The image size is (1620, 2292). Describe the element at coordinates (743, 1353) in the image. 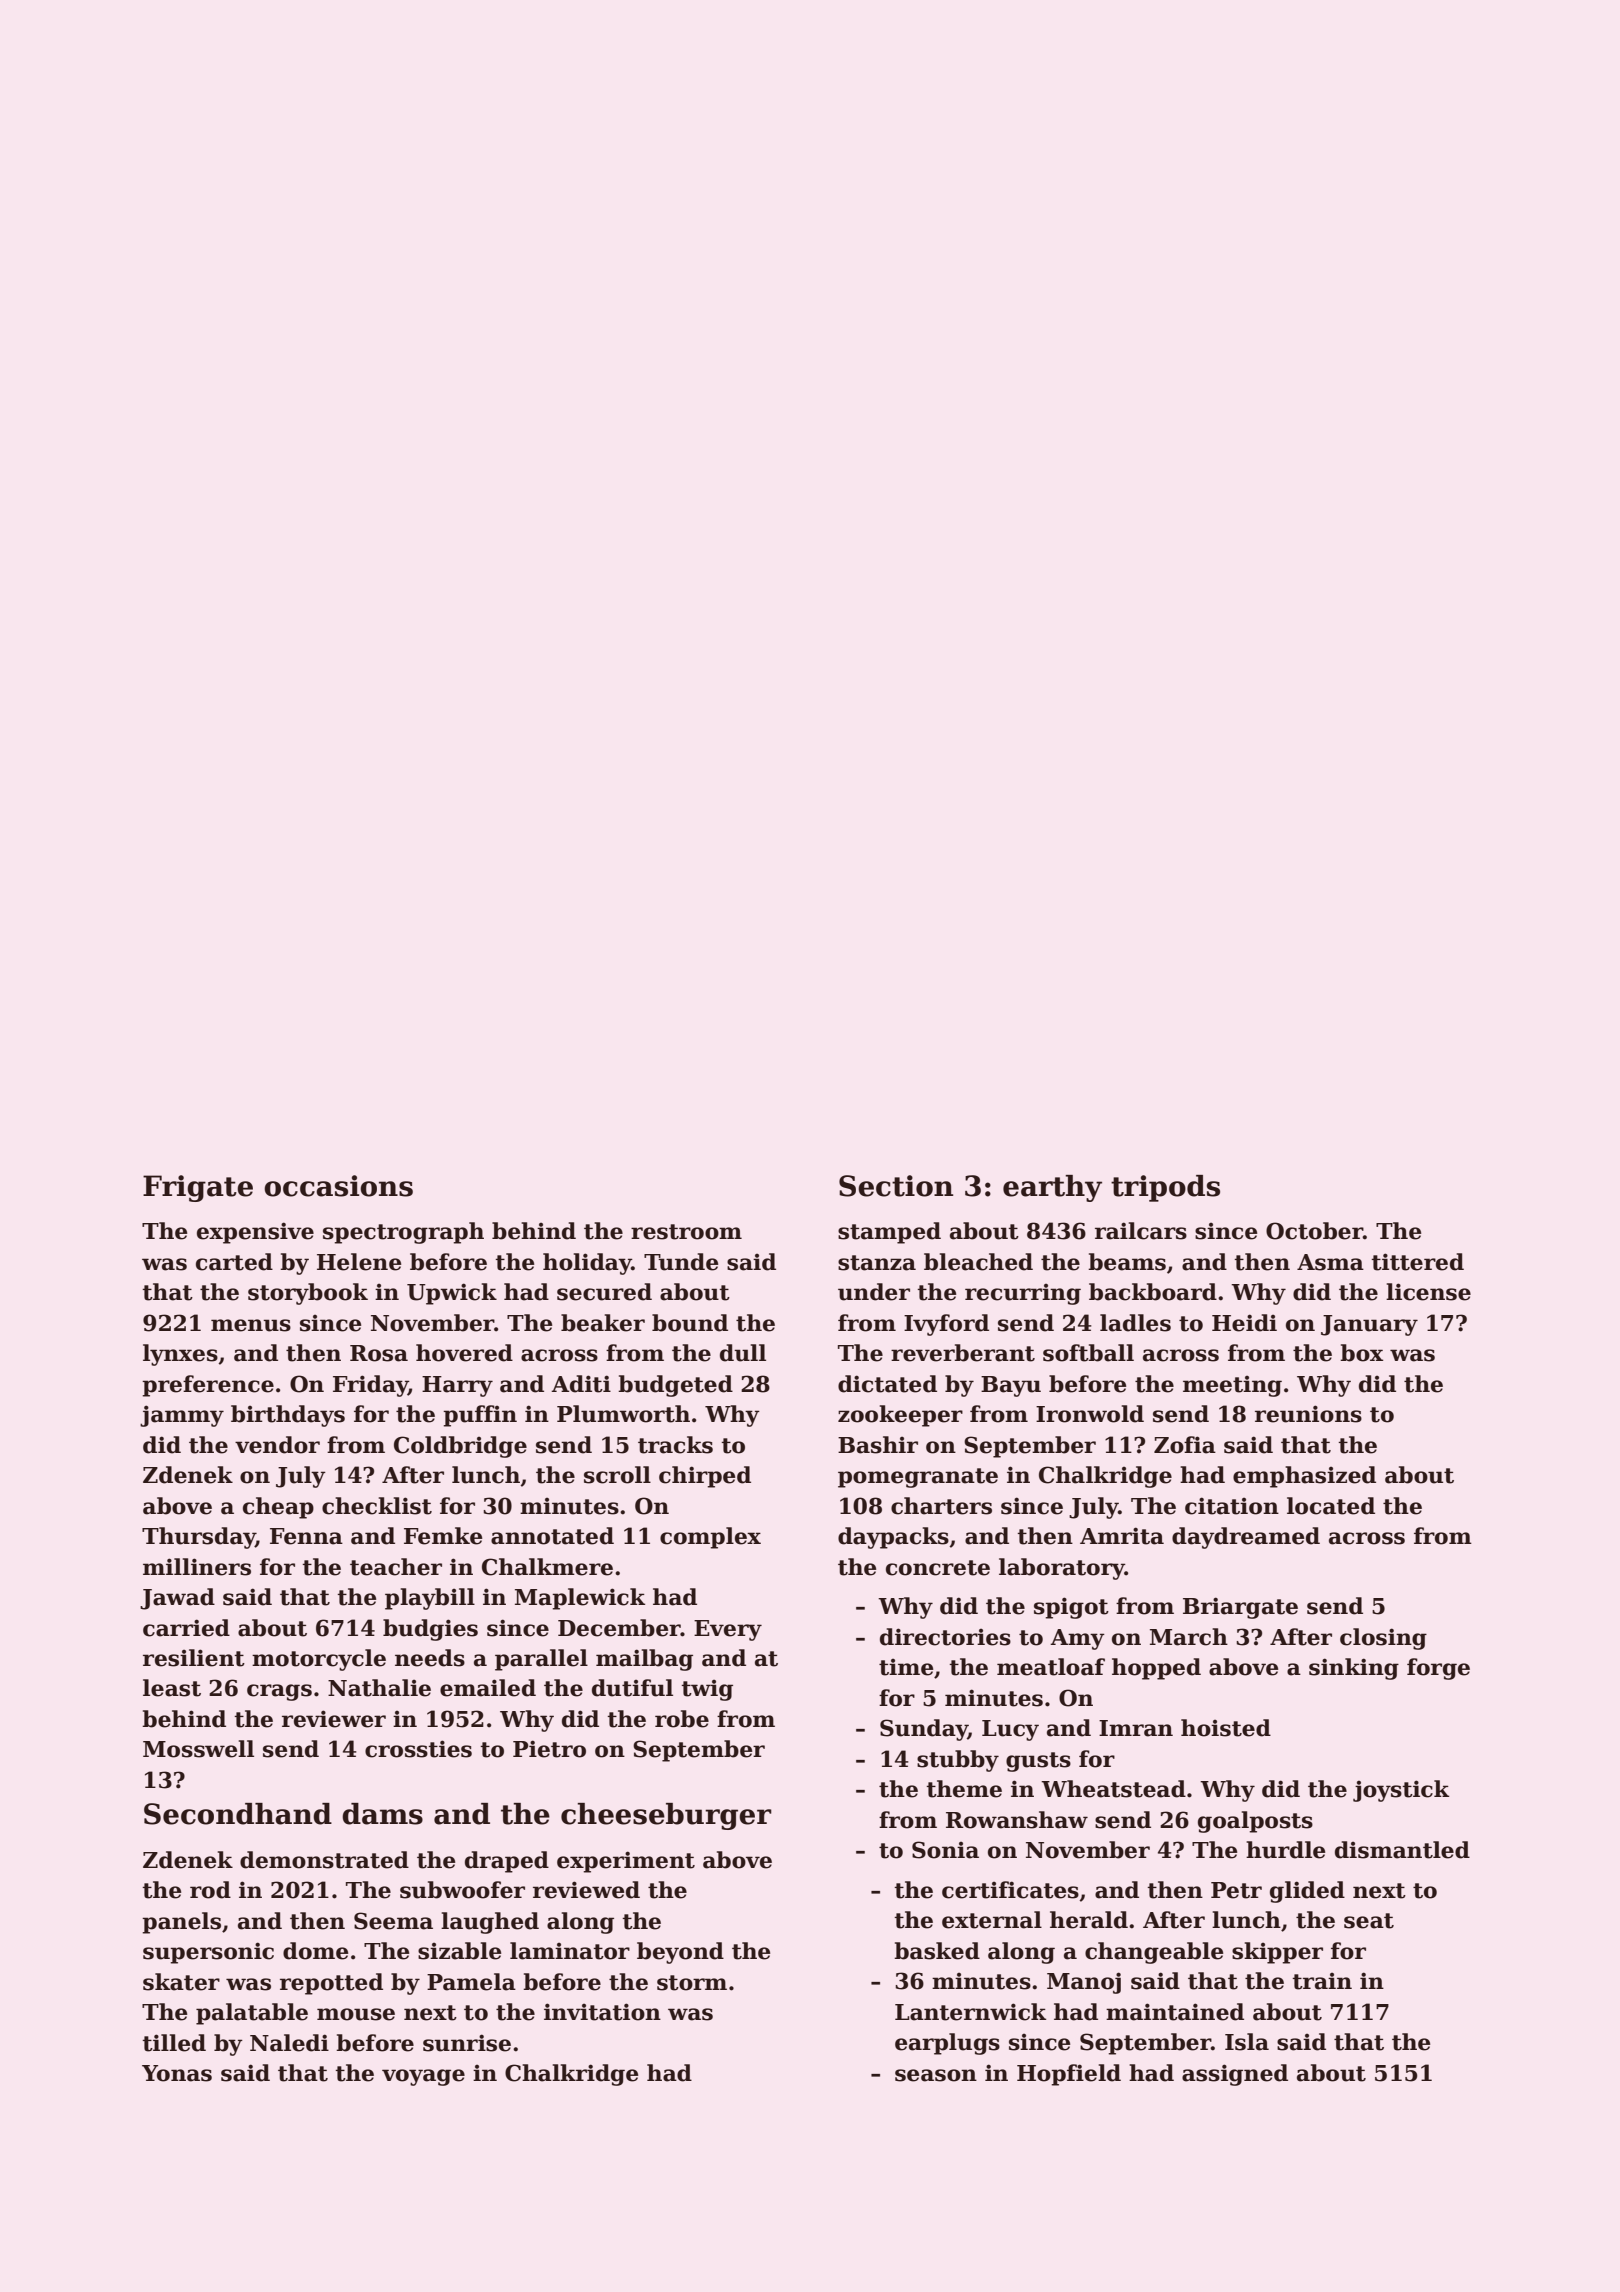

I see `dull` at that location.
